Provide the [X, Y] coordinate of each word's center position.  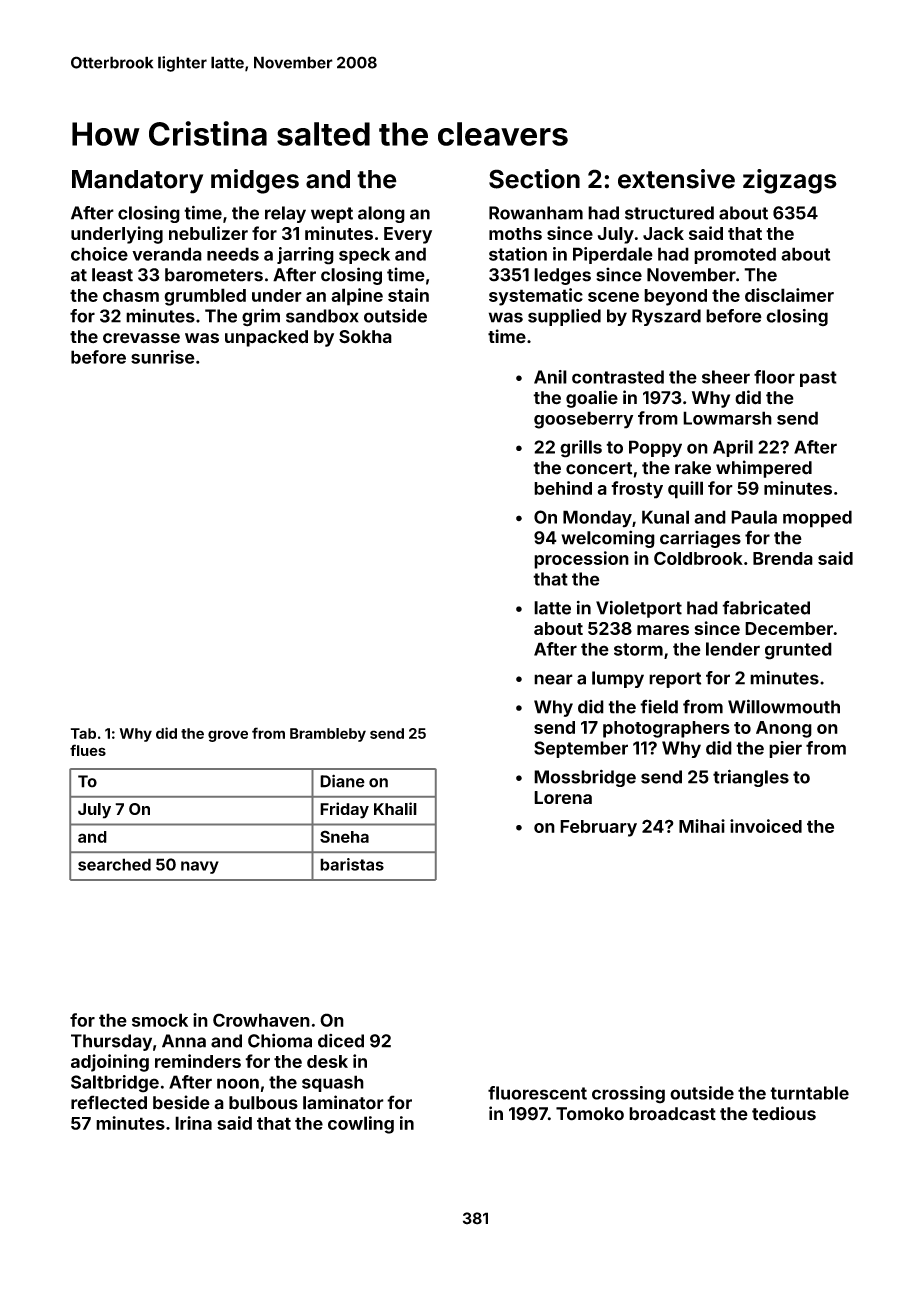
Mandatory [137, 182]
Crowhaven [261, 1020]
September [581, 749]
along [381, 214]
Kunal [665, 517]
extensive [676, 179]
